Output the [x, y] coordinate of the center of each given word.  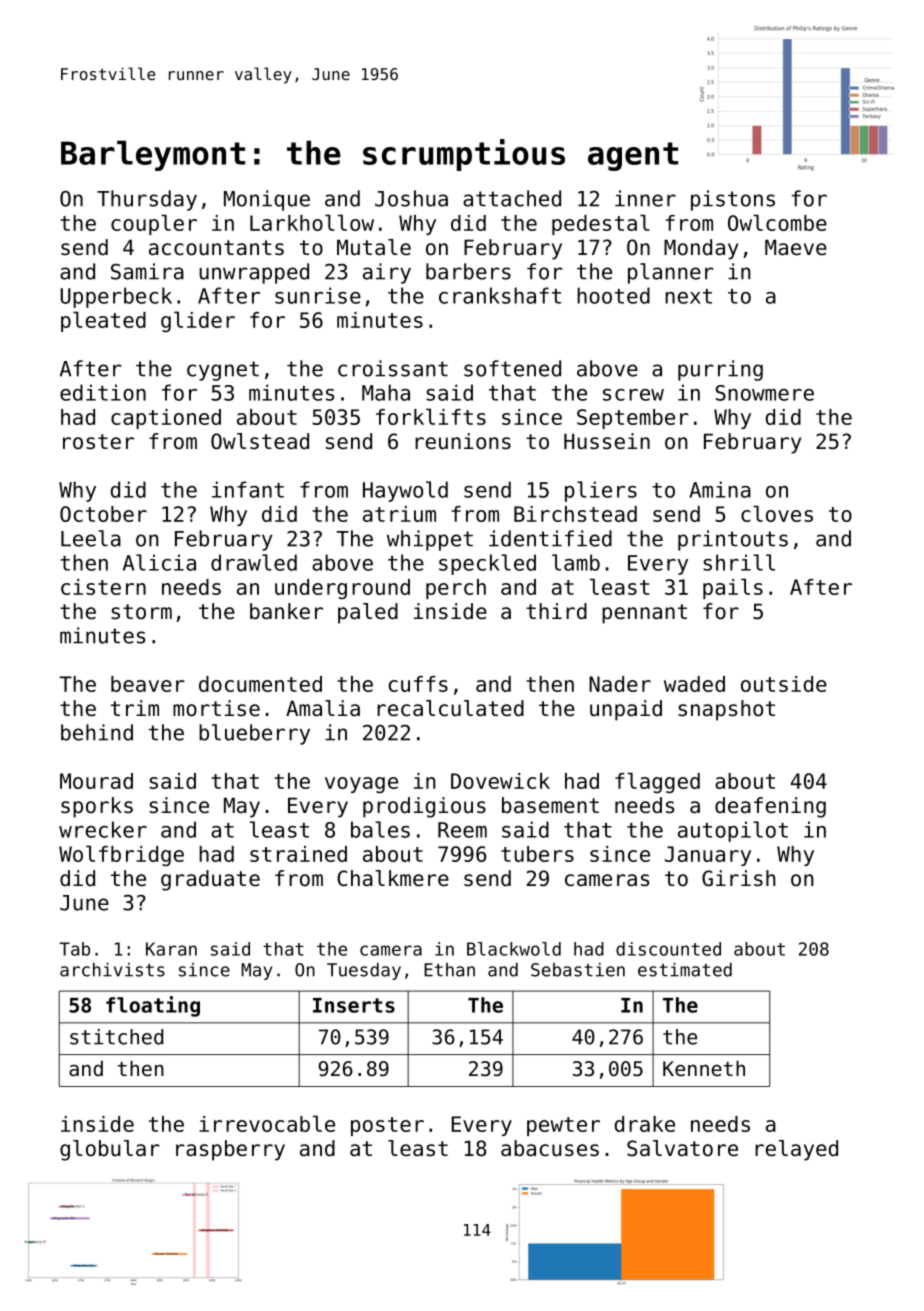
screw [633, 395]
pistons [733, 200]
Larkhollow [312, 222]
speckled [487, 564]
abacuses [550, 1148]
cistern [103, 587]
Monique [267, 200]
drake [645, 1124]
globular [110, 1150]
